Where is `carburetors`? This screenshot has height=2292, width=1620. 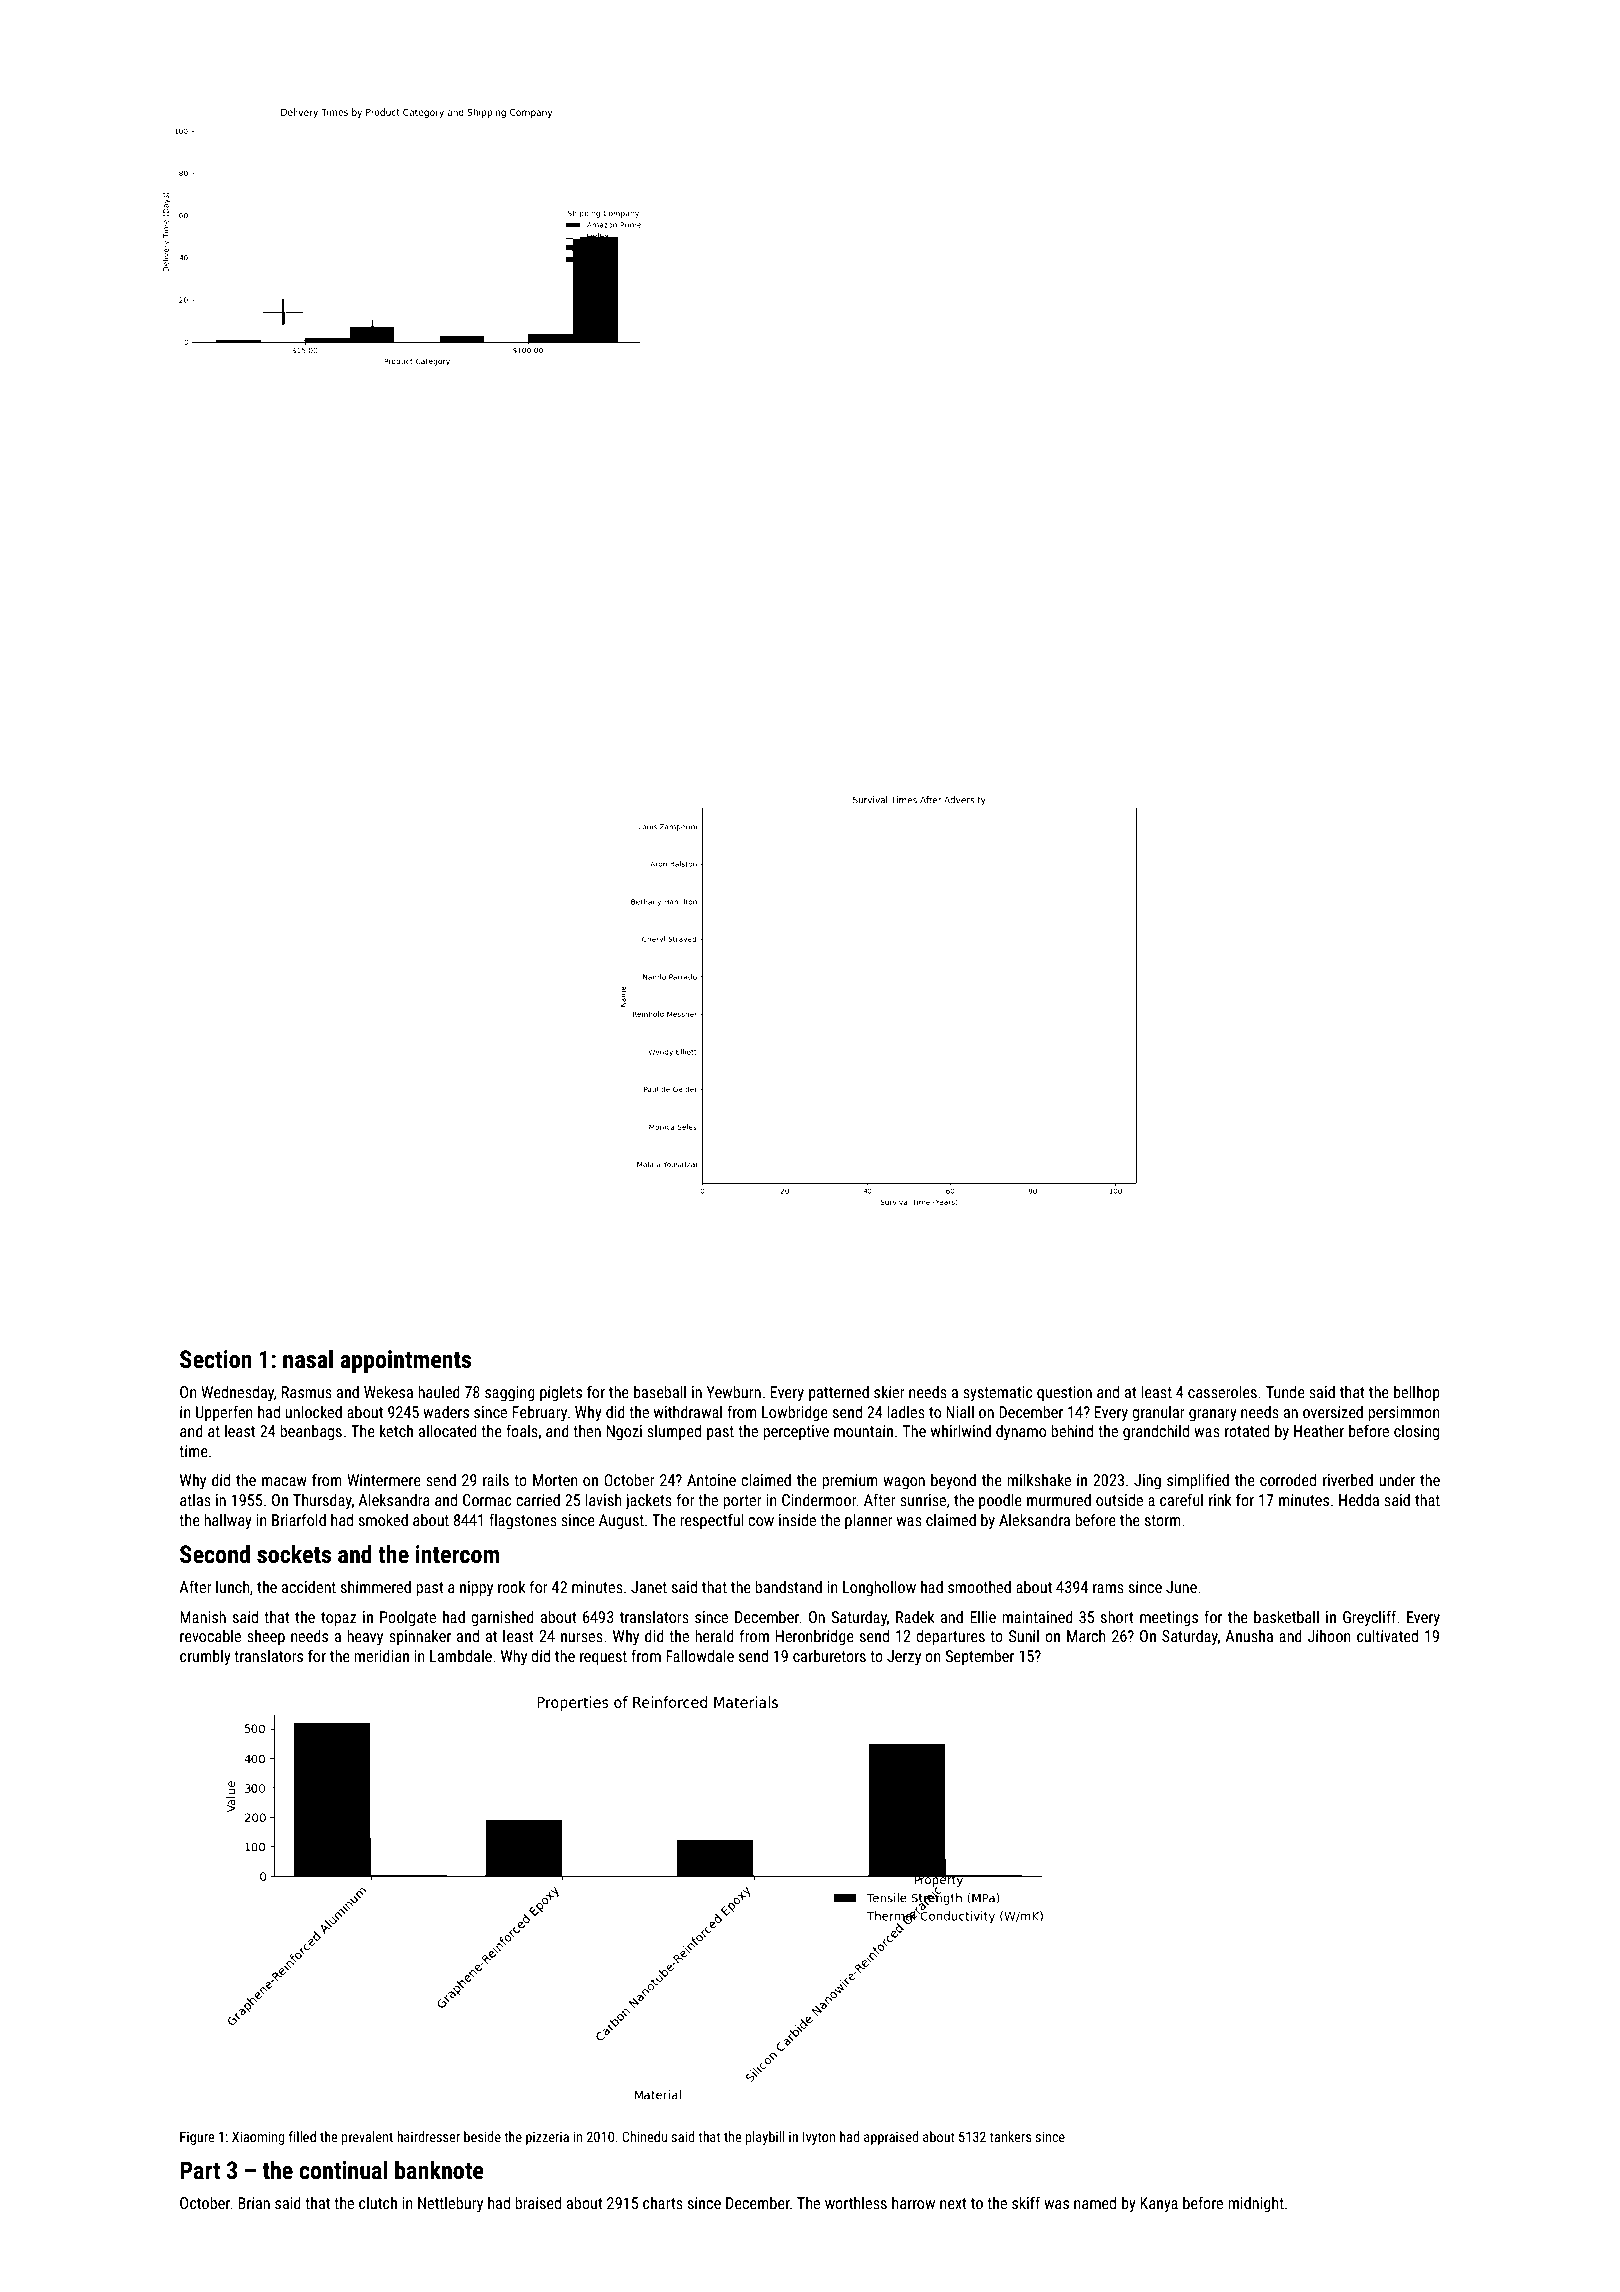 carburetors is located at coordinates (829, 1656).
